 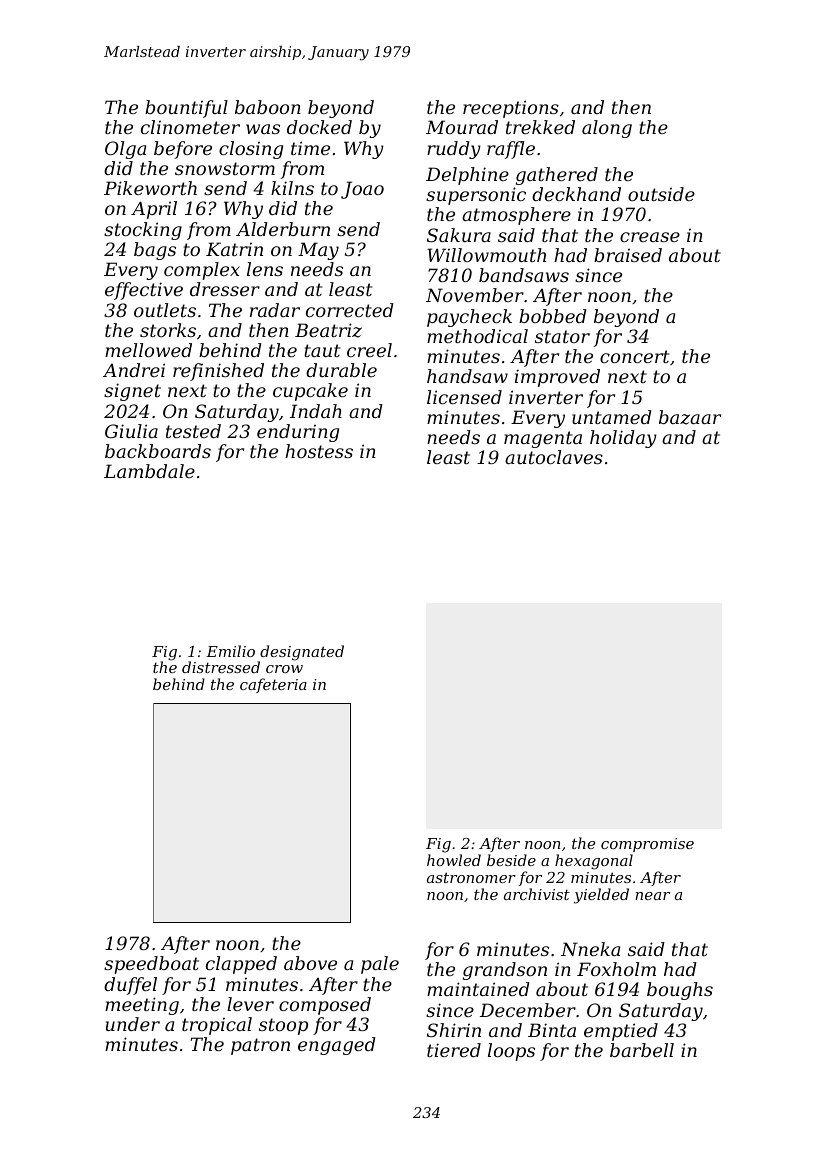 I want to click on April, so click(x=154, y=210).
